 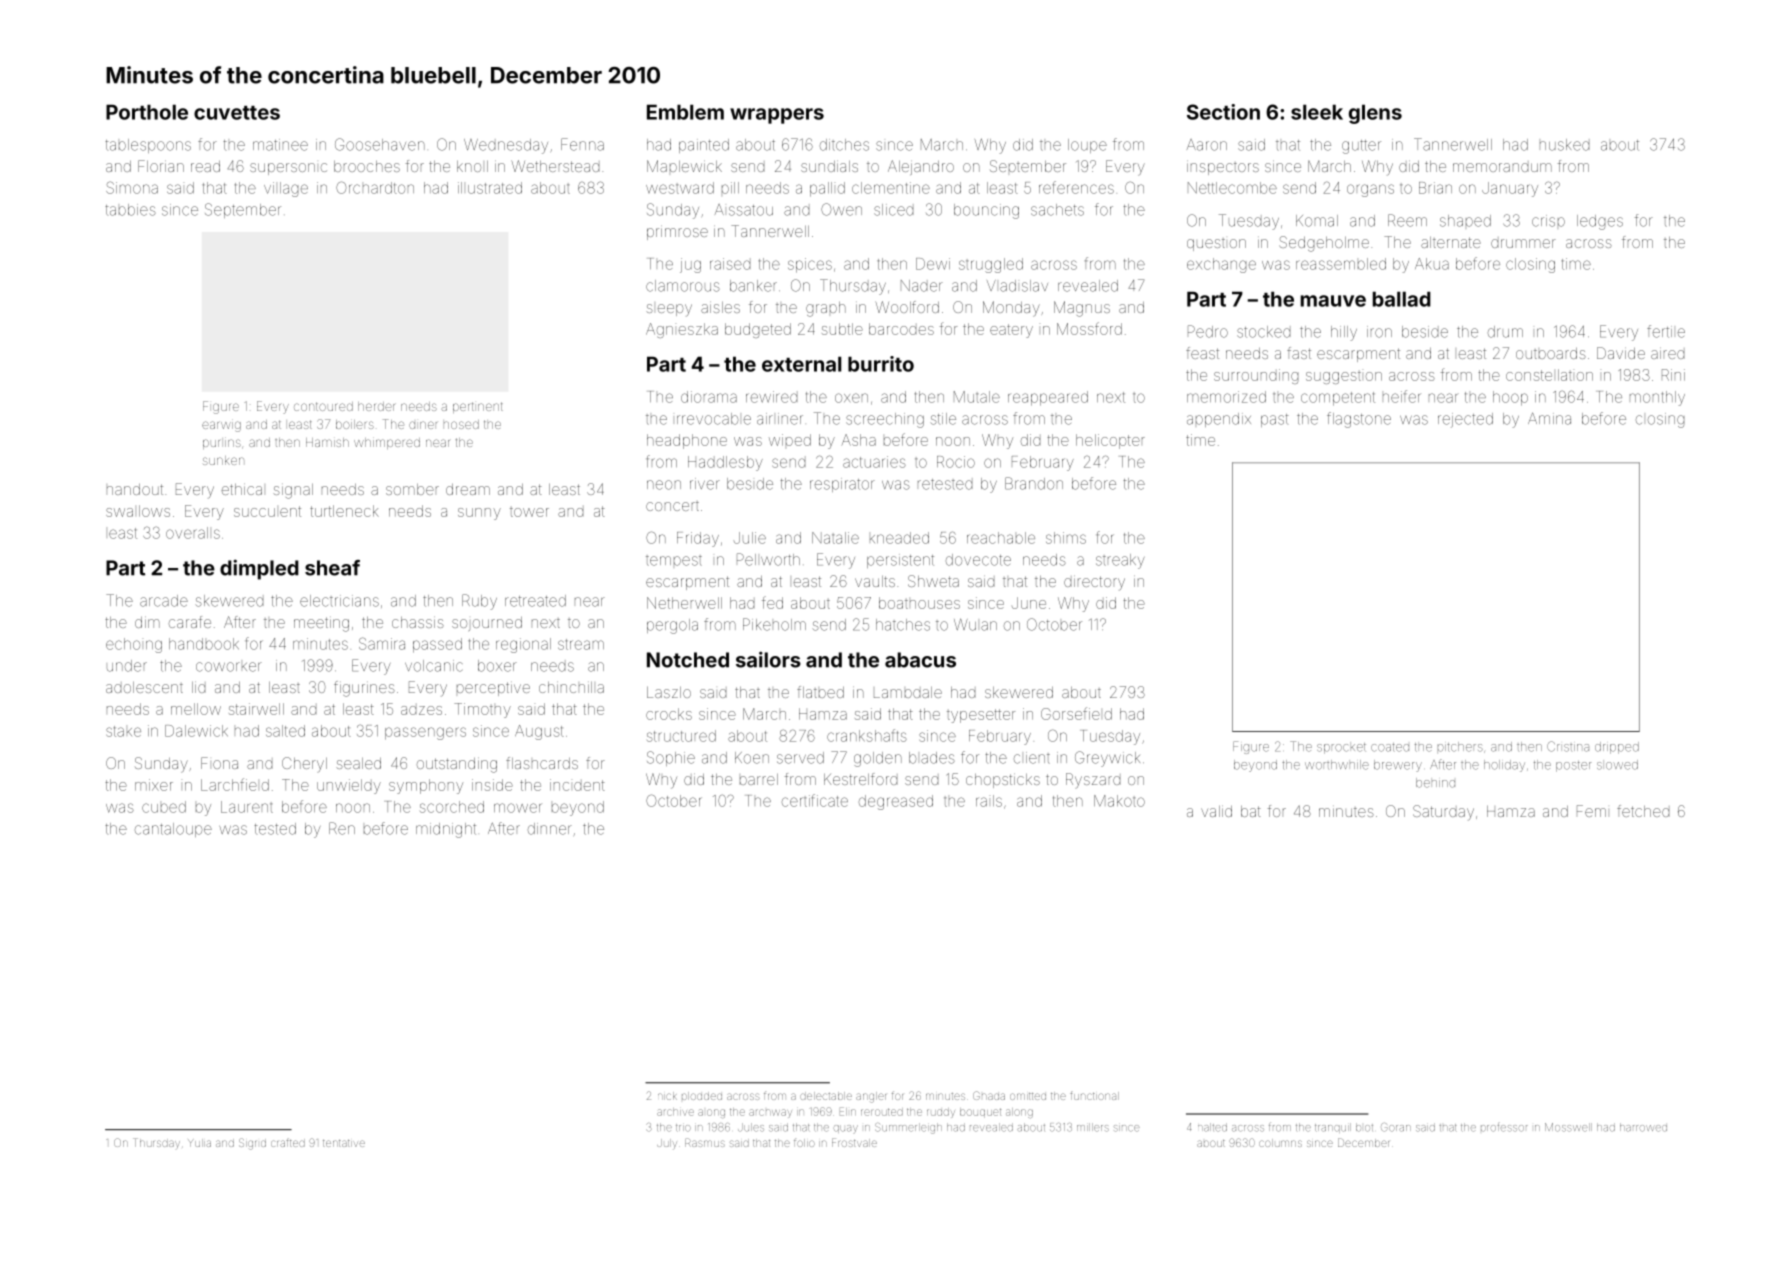 I want to click on Porthole, so click(x=147, y=112).
